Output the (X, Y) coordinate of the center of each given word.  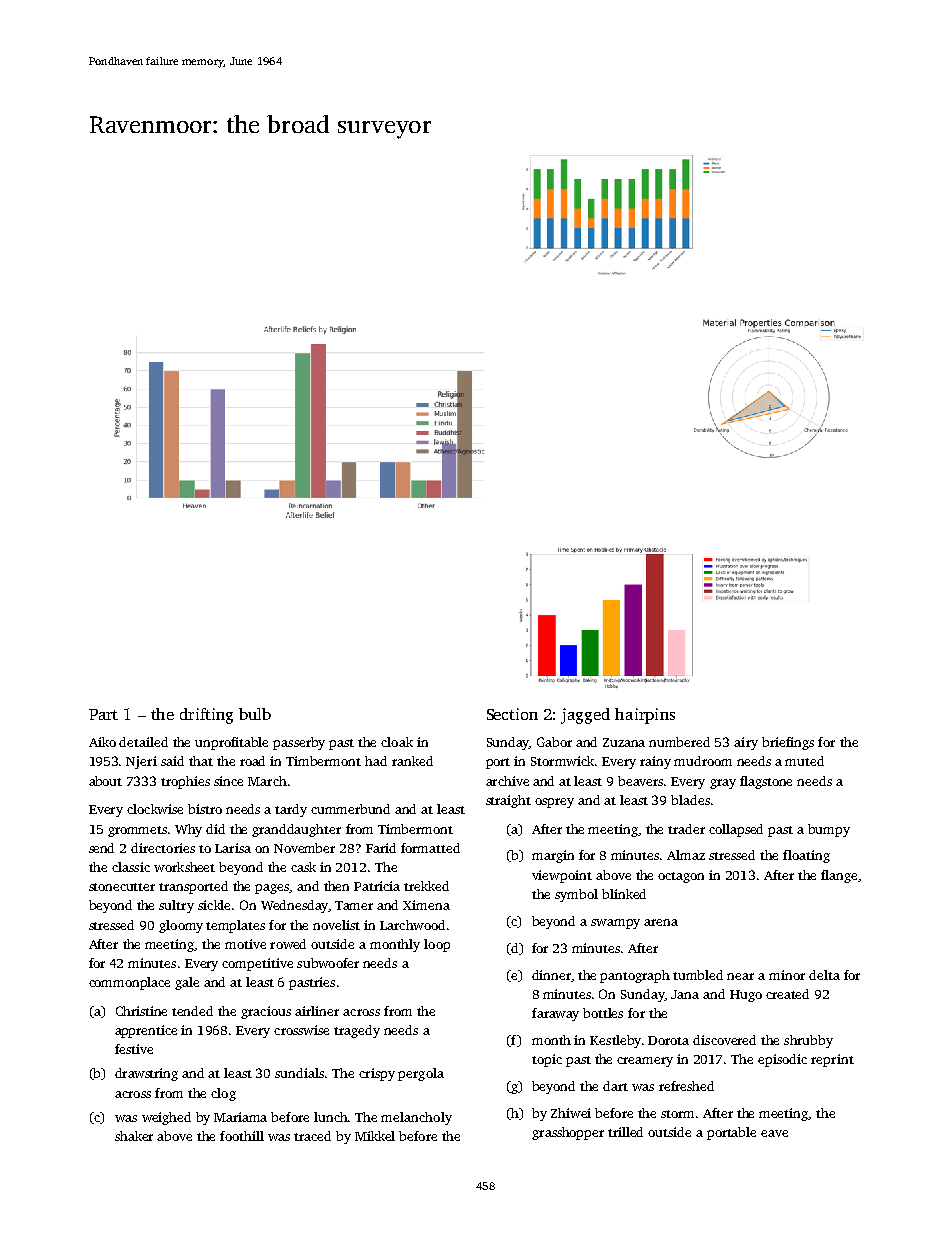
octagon (681, 877)
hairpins (645, 716)
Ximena (426, 905)
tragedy (357, 1031)
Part (103, 714)
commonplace (129, 983)
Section (512, 714)
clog (223, 1094)
